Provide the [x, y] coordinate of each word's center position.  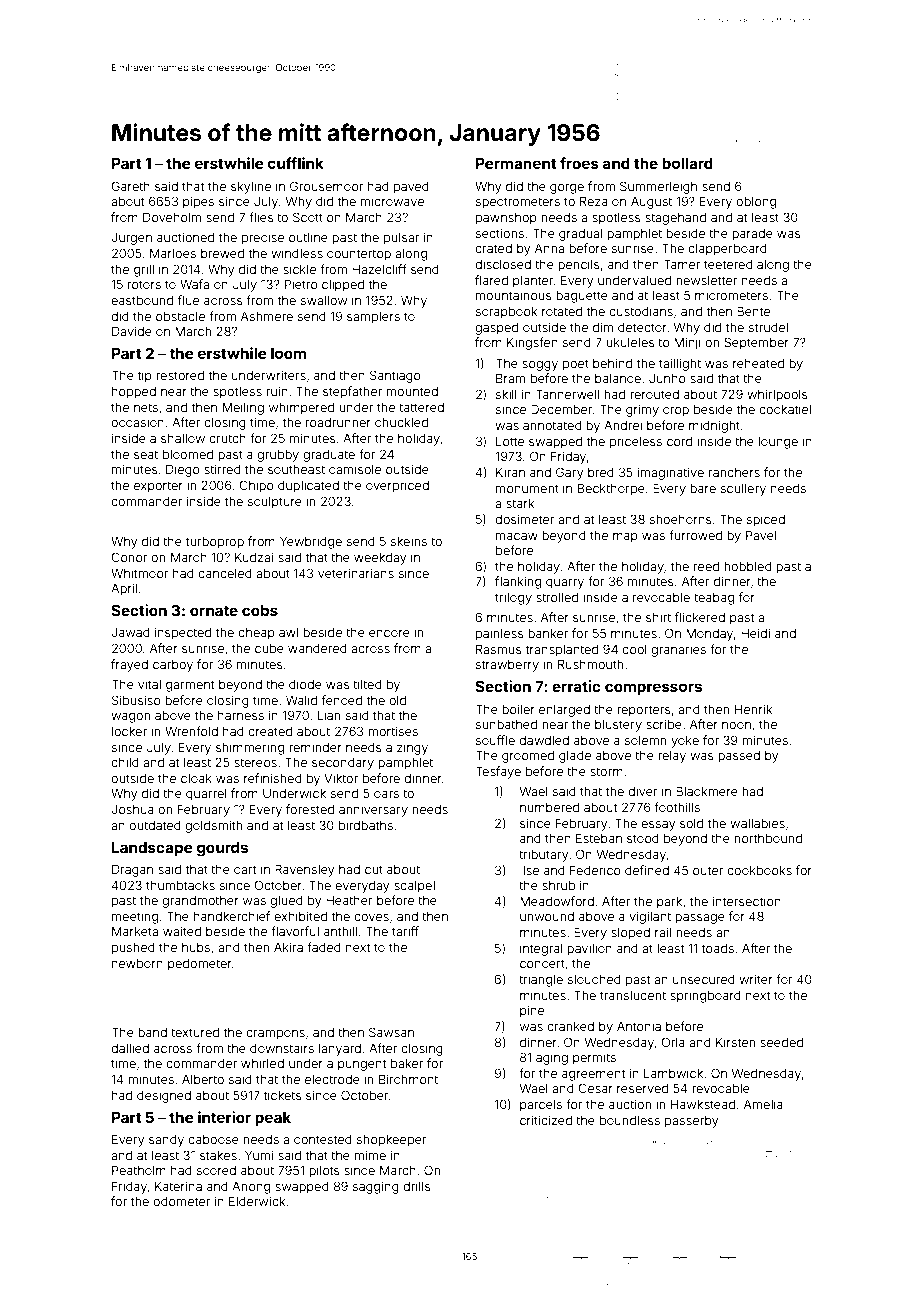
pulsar [402, 239]
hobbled [748, 566]
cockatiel [785, 409]
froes [579, 163]
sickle [299, 269]
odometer [181, 1201]
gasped [496, 329]
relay [672, 757]
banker [548, 633]
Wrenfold [191, 731]
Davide [132, 331]
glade [575, 757]
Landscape [152, 849]
